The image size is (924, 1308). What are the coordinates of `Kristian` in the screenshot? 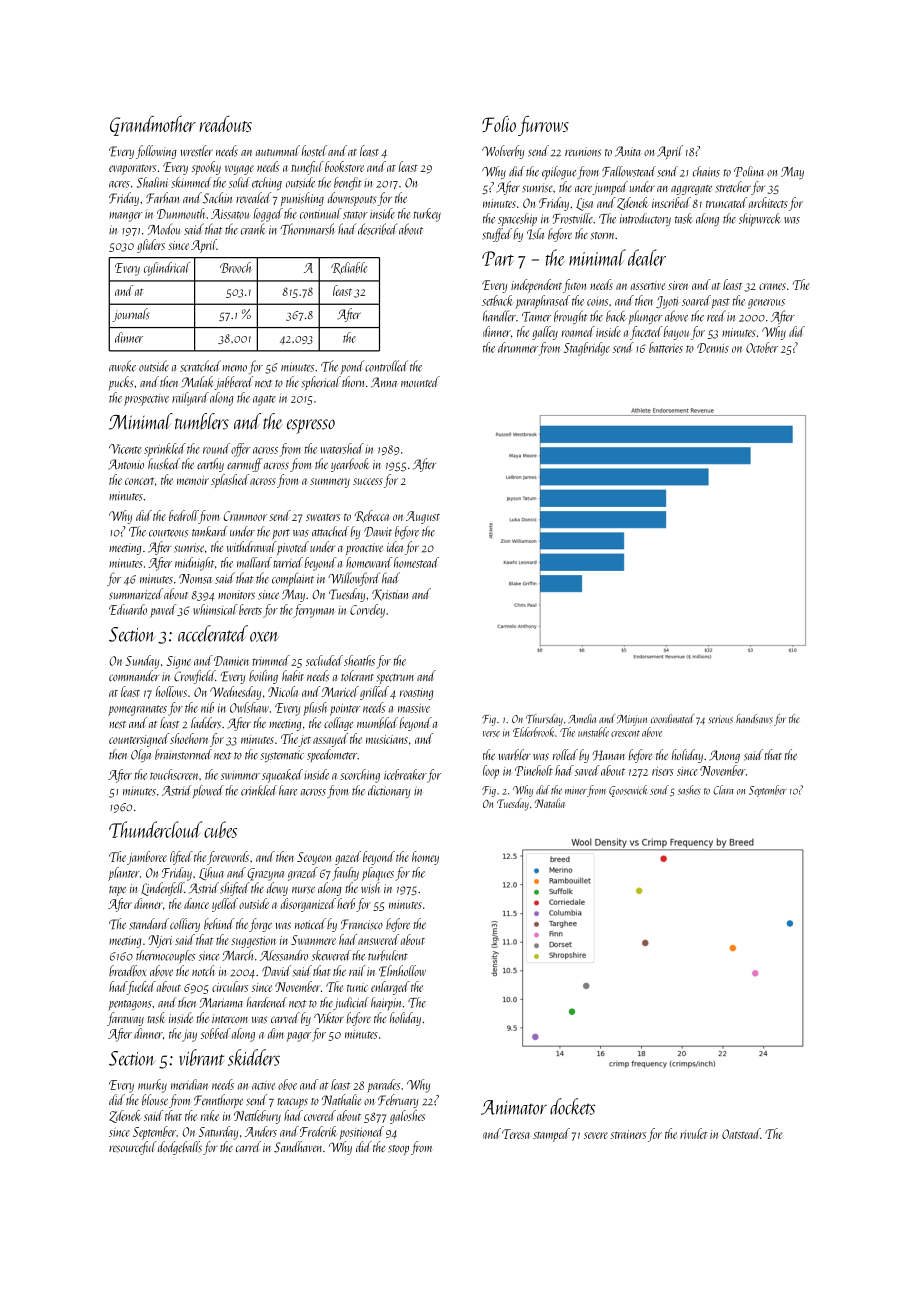 It's located at (390, 595).
